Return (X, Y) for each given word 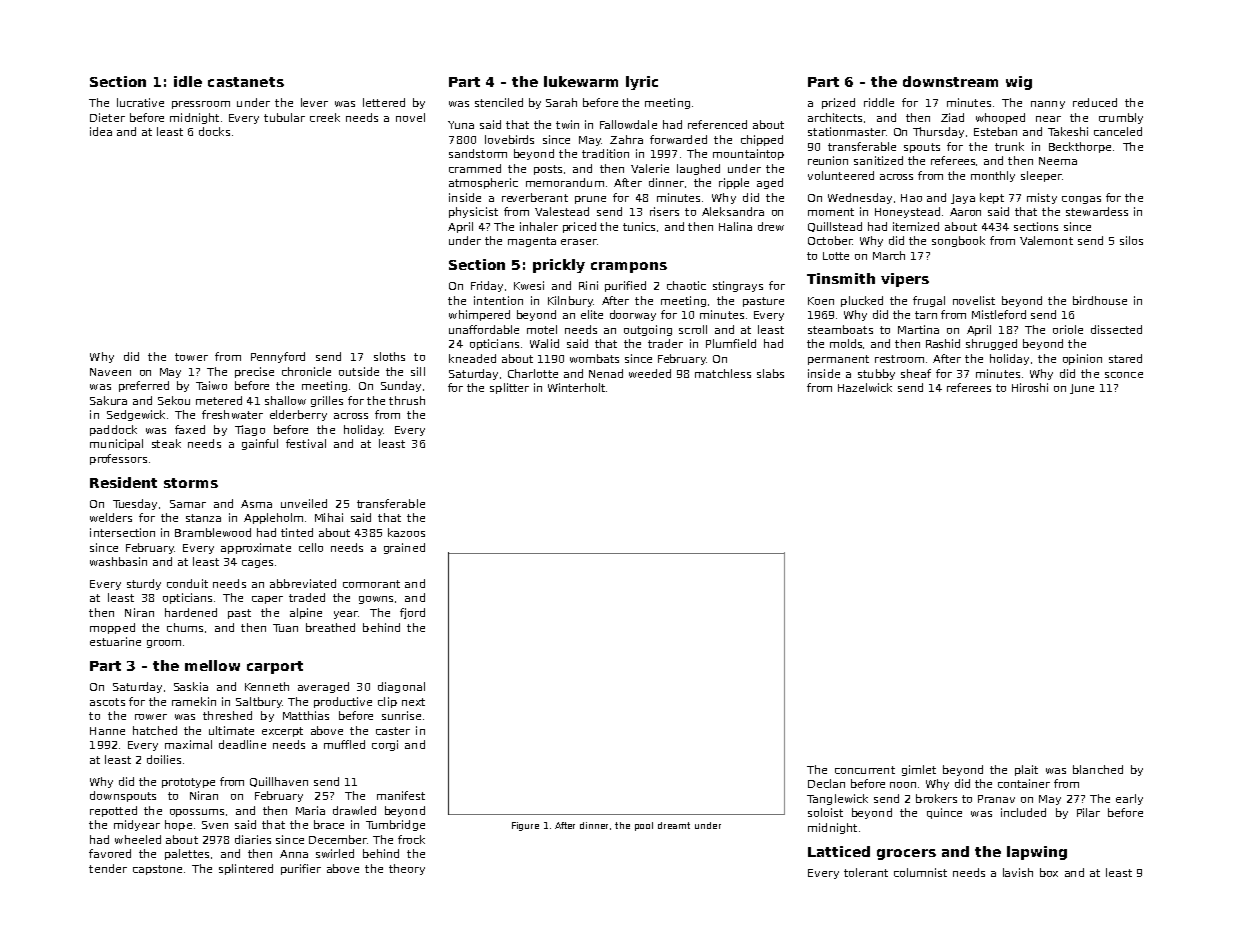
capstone (157, 870)
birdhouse (1100, 300)
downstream (950, 81)
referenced (717, 124)
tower (191, 357)
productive (343, 702)
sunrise (401, 715)
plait (1026, 770)
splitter (509, 388)
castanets (246, 82)
